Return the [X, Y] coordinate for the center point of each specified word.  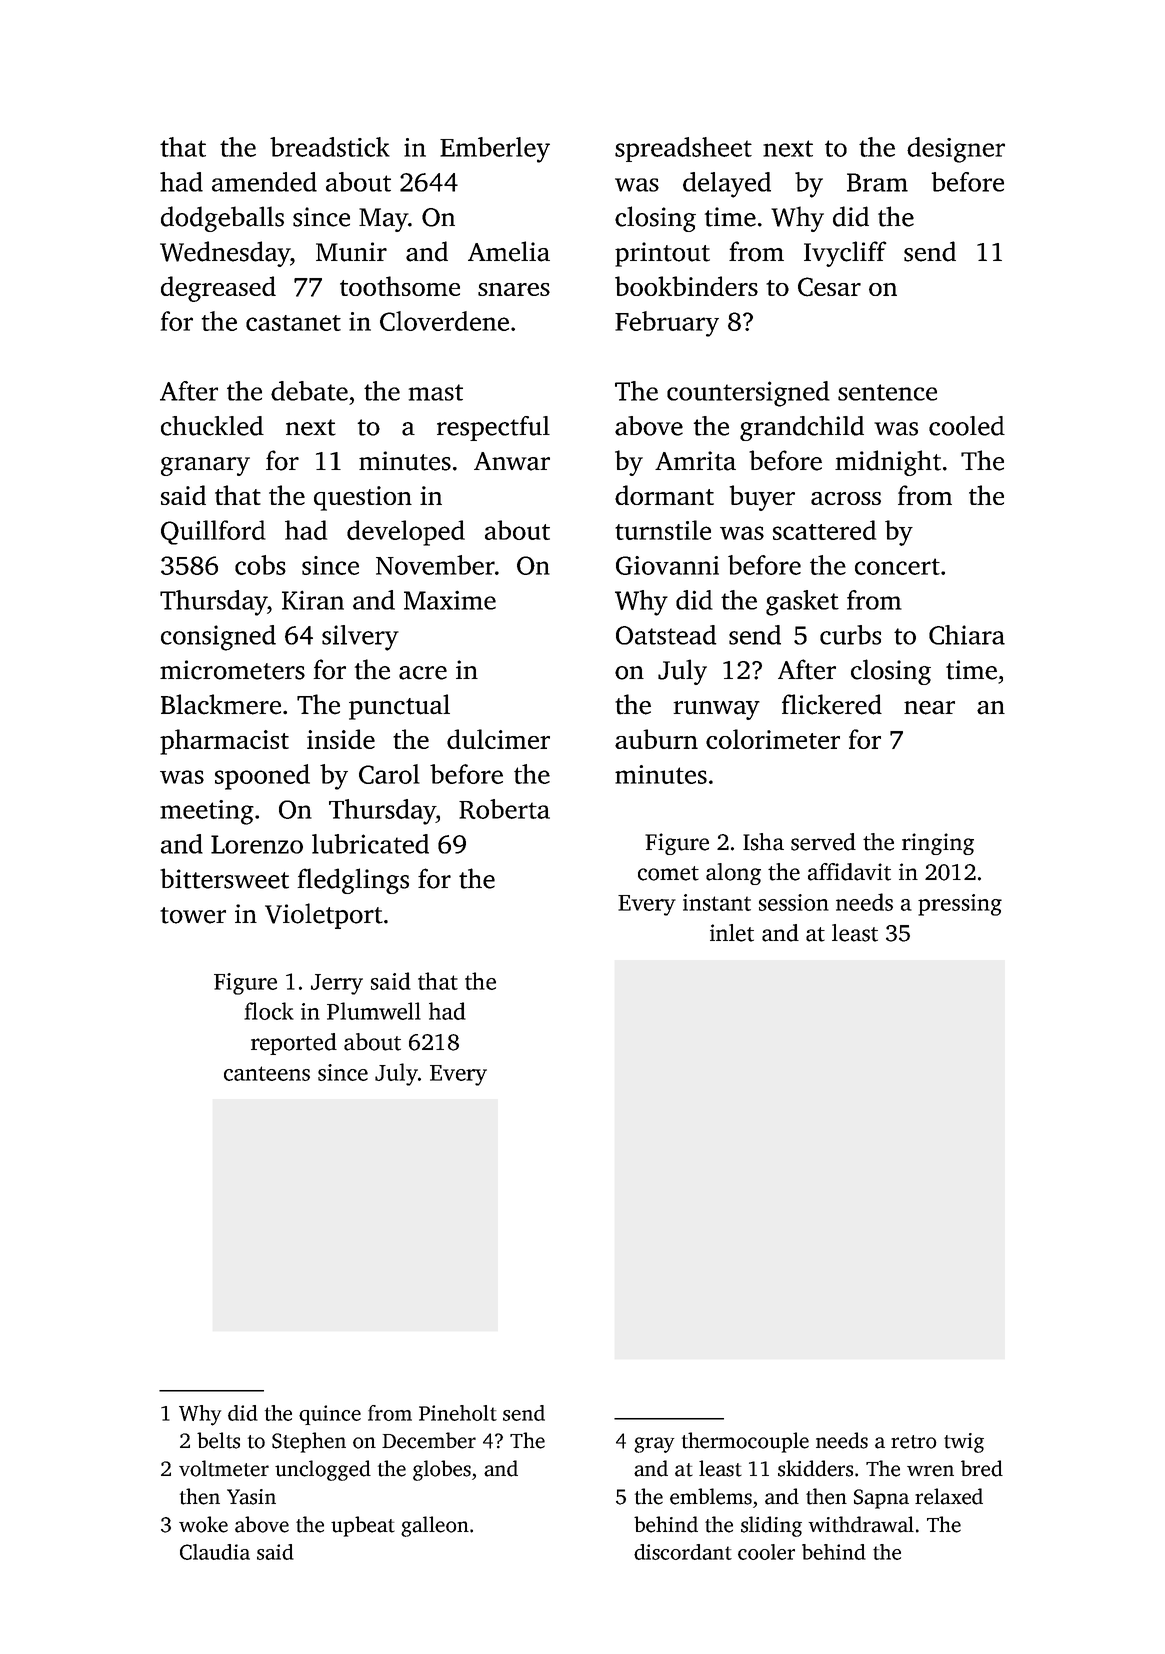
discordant [683, 1552]
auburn [656, 739]
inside [341, 739]
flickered [832, 704]
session [794, 902]
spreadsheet [683, 149]
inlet [732, 933]
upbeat [363, 1526]
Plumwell [374, 1011]
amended [264, 182]
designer [956, 150]
